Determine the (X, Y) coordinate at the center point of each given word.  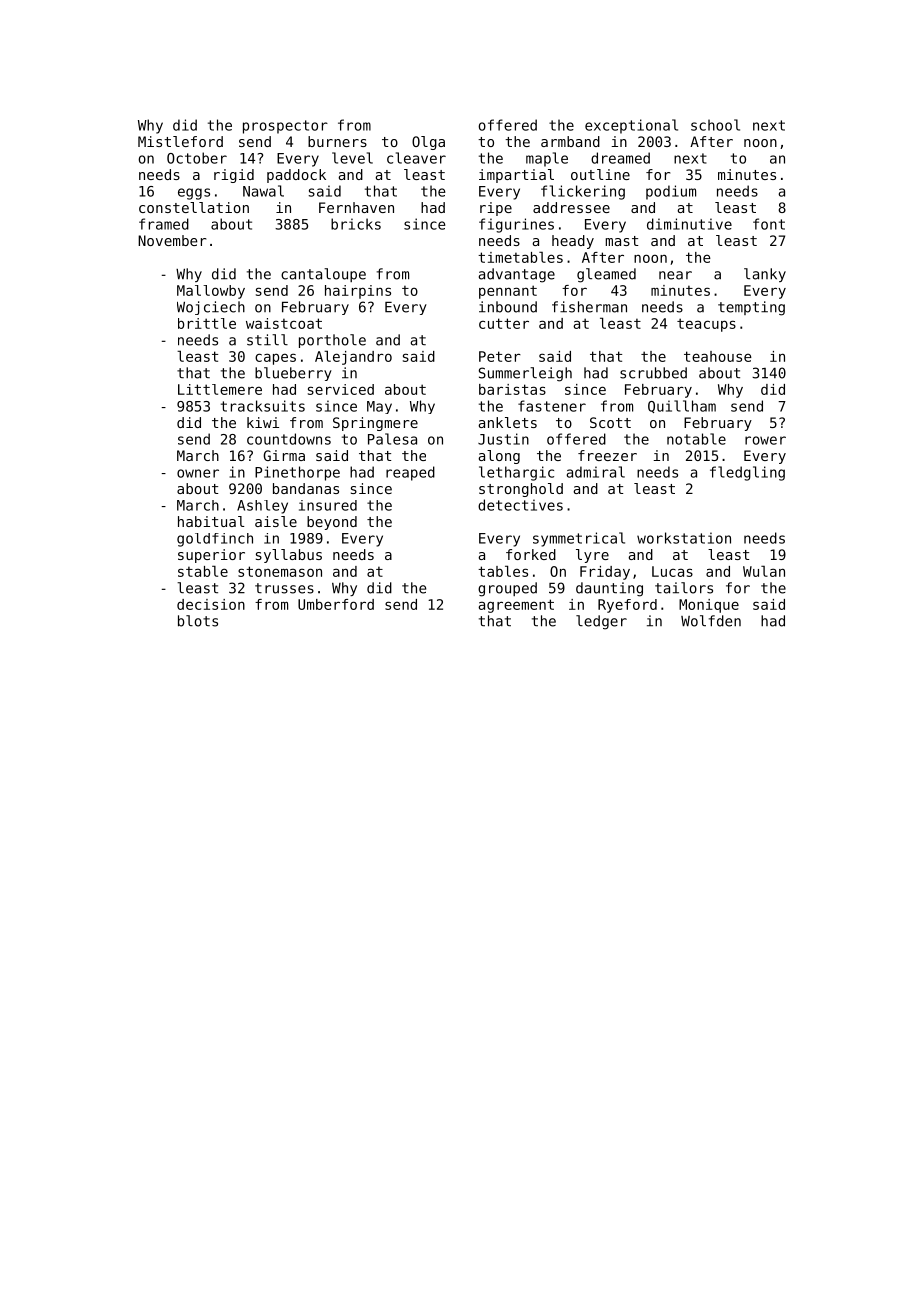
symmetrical (579, 539)
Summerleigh (525, 374)
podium (671, 192)
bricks (356, 224)
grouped (507, 589)
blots (198, 621)
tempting (751, 308)
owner (198, 473)
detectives (520, 505)
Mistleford (180, 141)
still (267, 340)
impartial (516, 176)
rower (765, 440)
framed (164, 224)
